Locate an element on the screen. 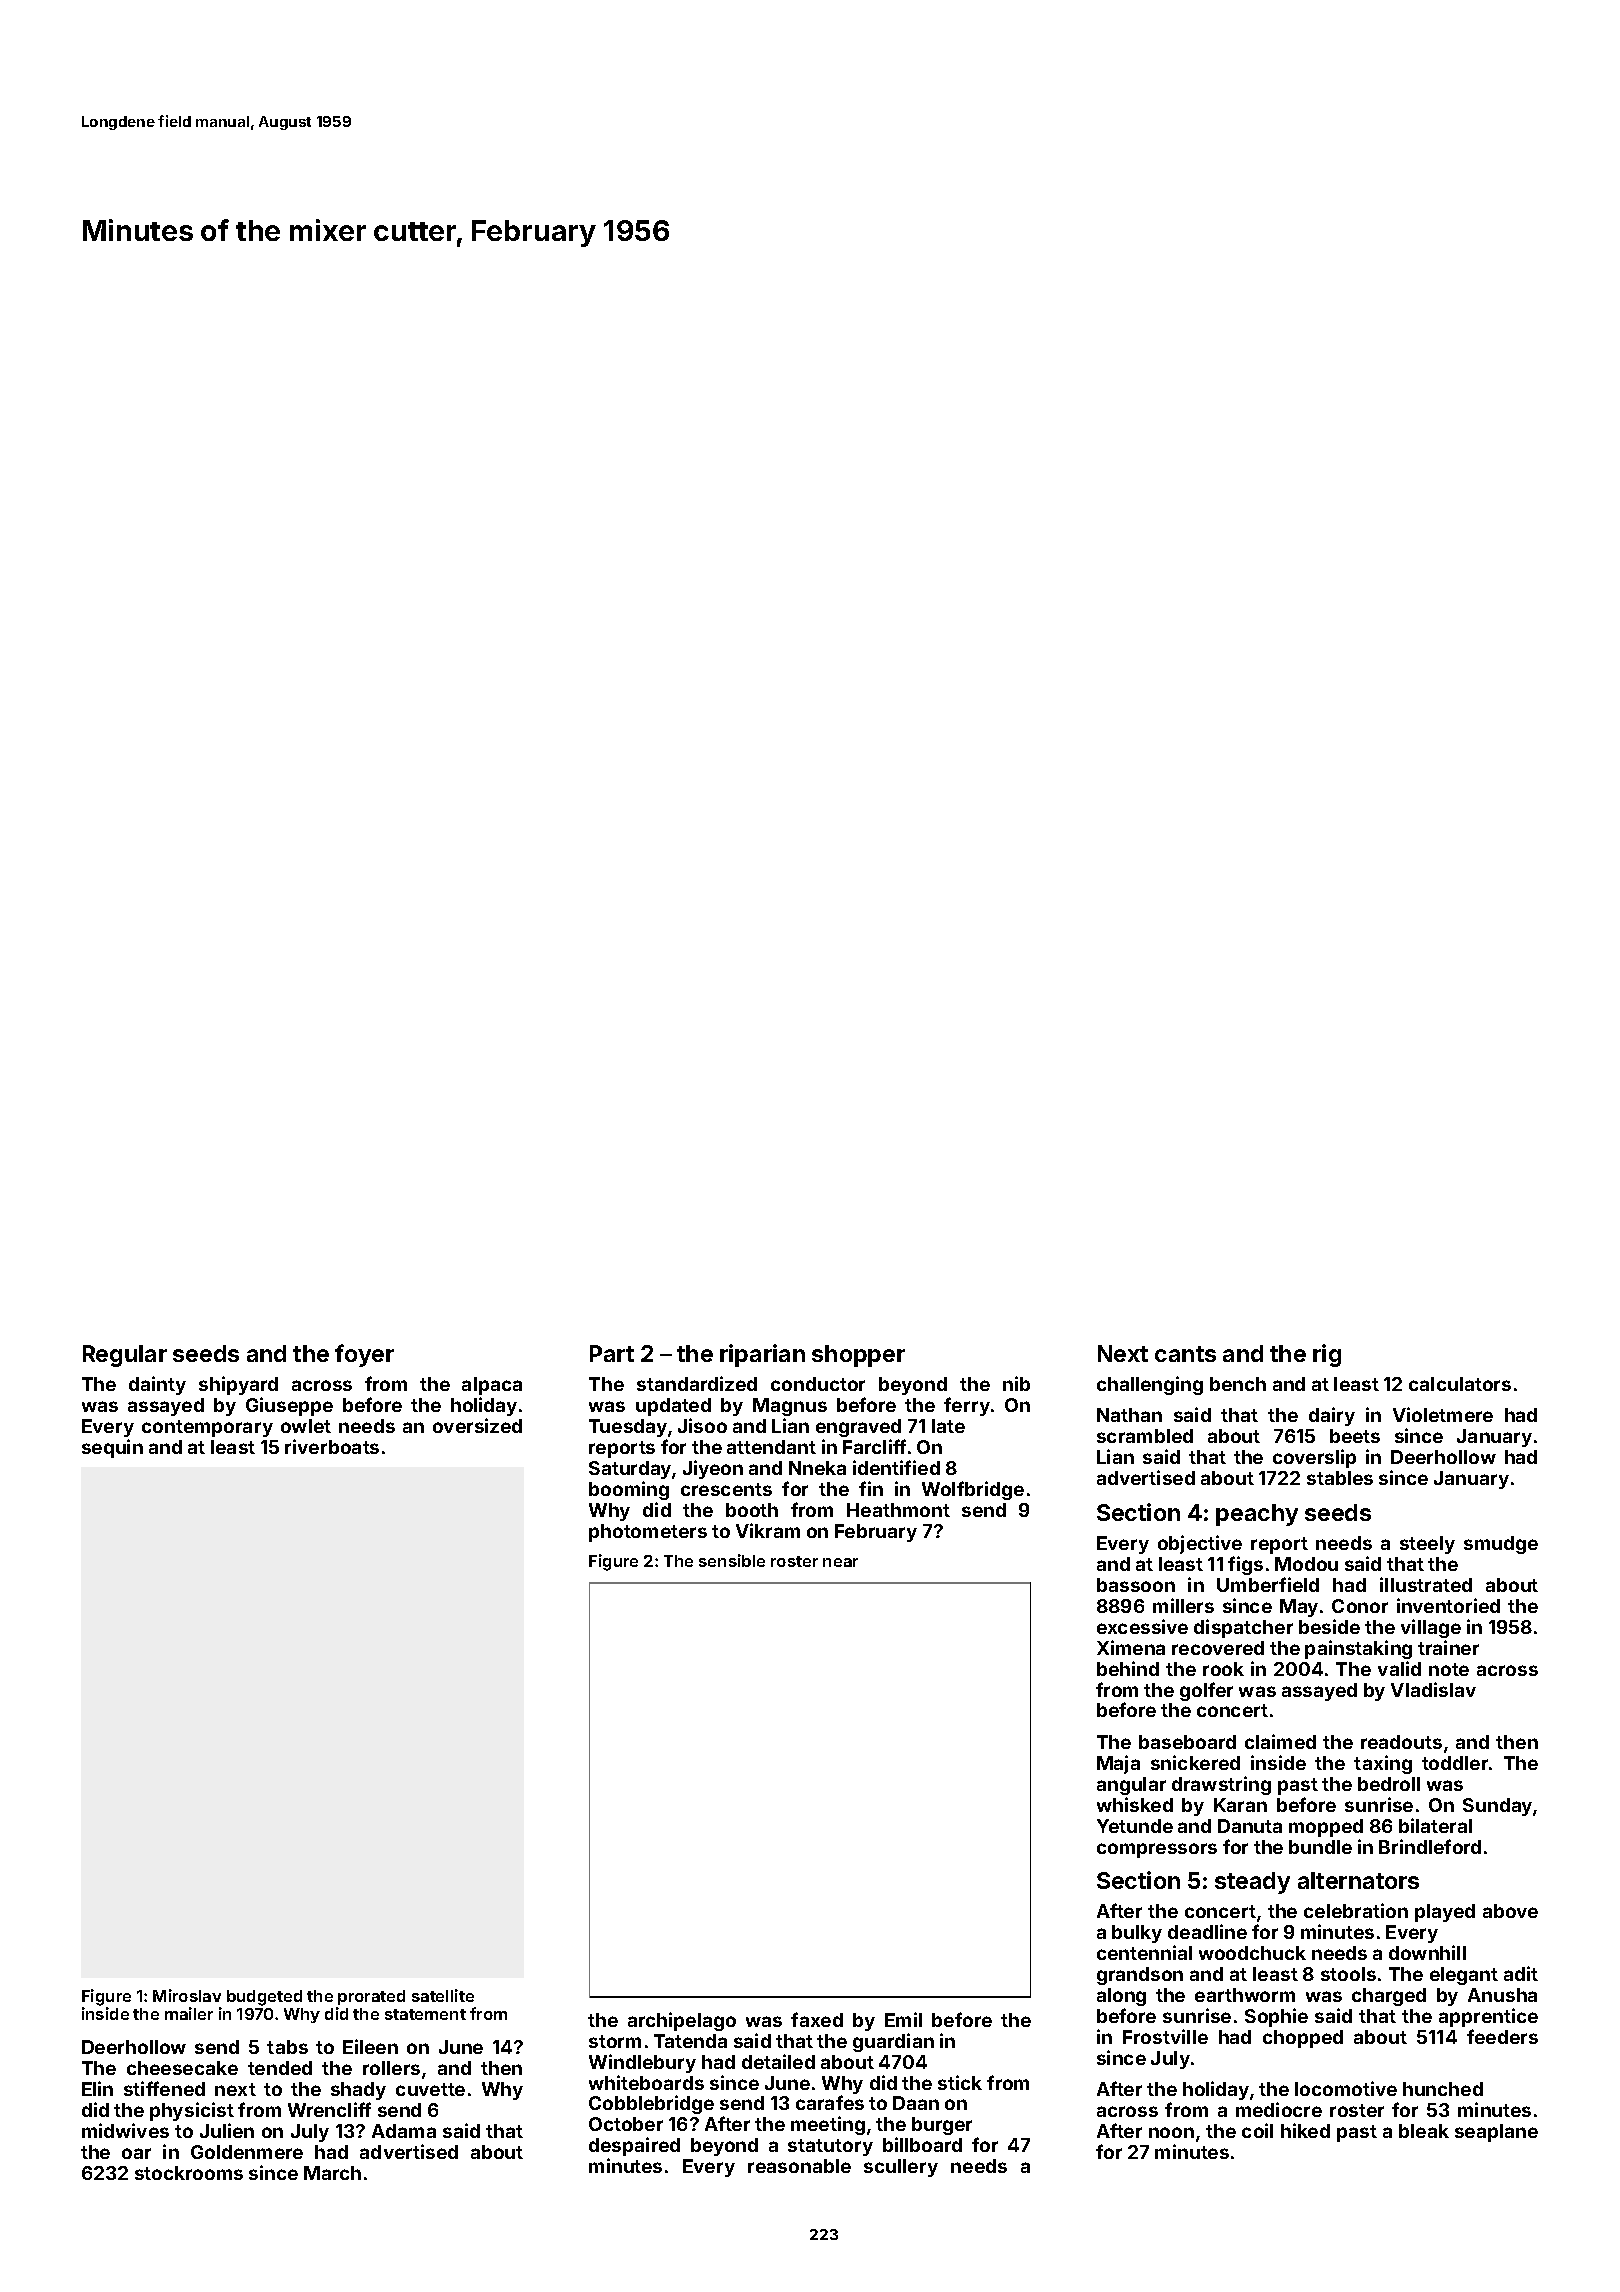 Image resolution: width=1620 pixels, height=2292 pixels. Regular is located at coordinates (125, 1356).
